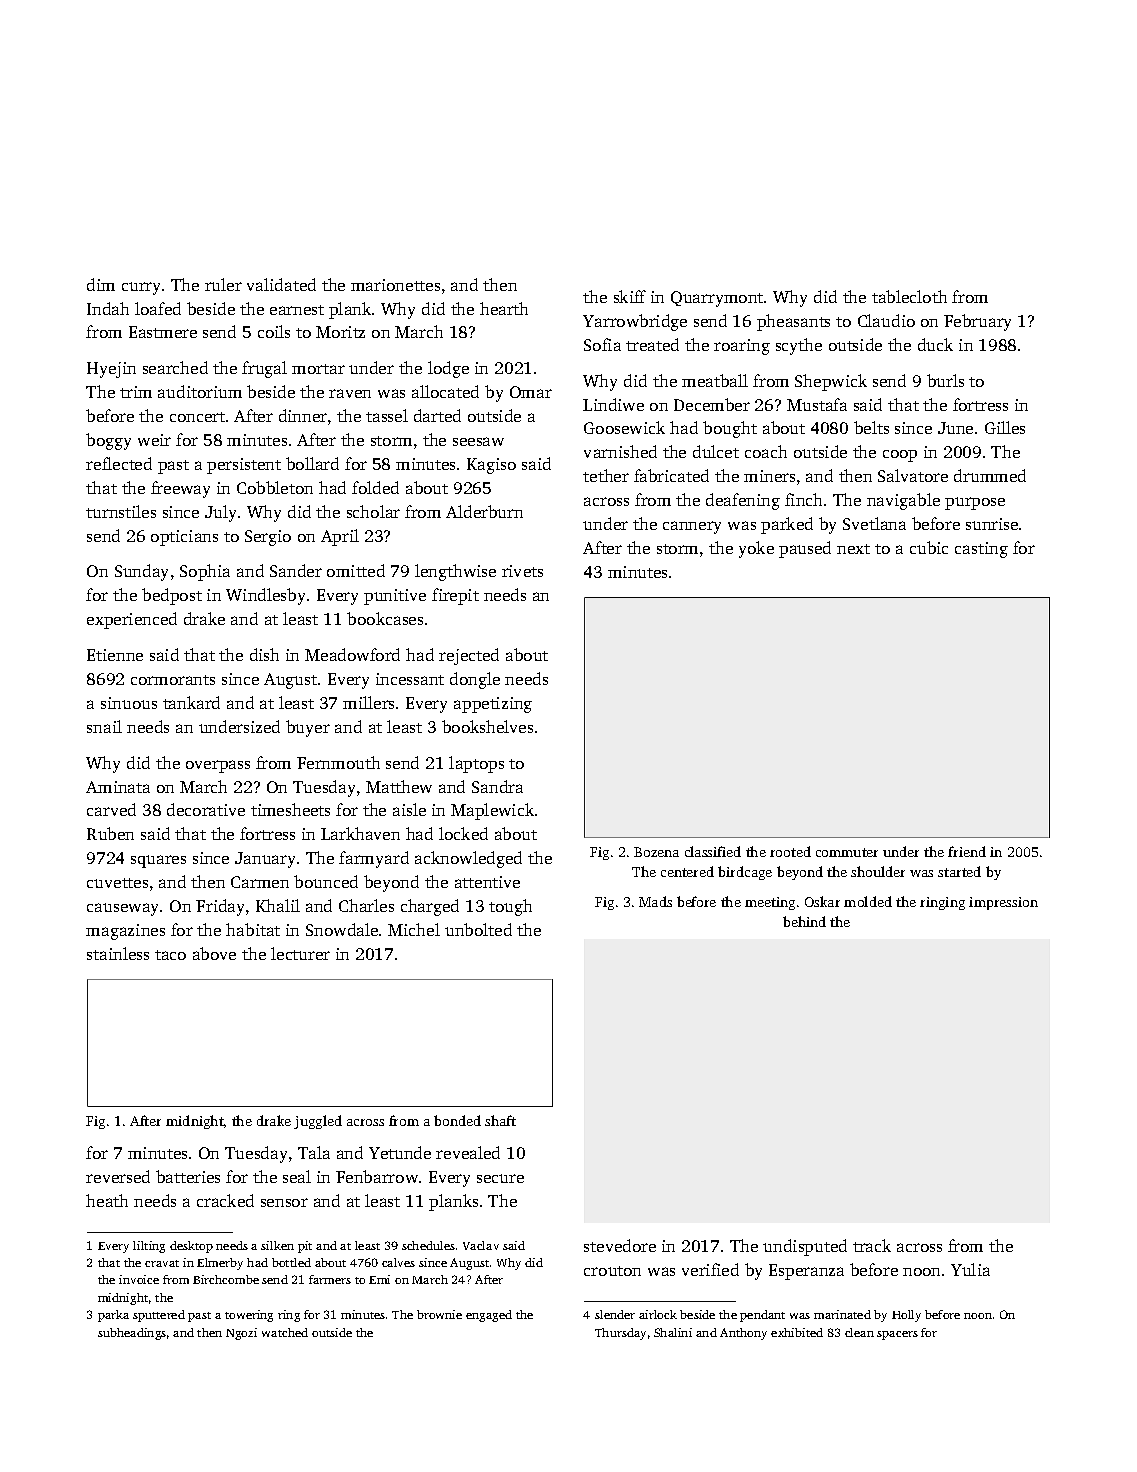 The image size is (1137, 1472). I want to click on unbolted, so click(478, 929).
